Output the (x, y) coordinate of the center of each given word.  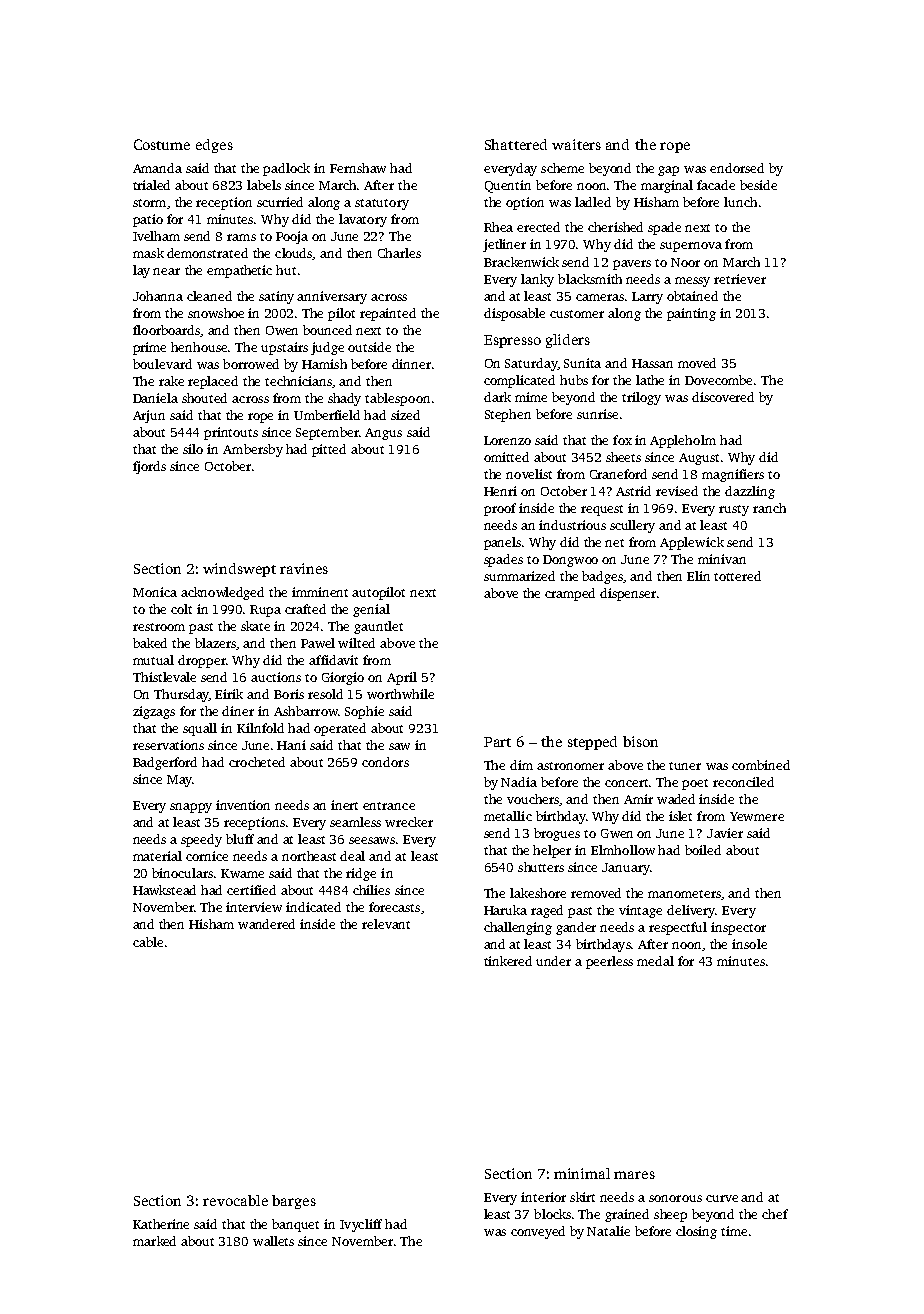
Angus (383, 434)
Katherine (161, 1224)
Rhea (498, 227)
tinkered (508, 961)
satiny (276, 297)
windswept (239, 570)
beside (758, 185)
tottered (737, 576)
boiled (703, 850)
